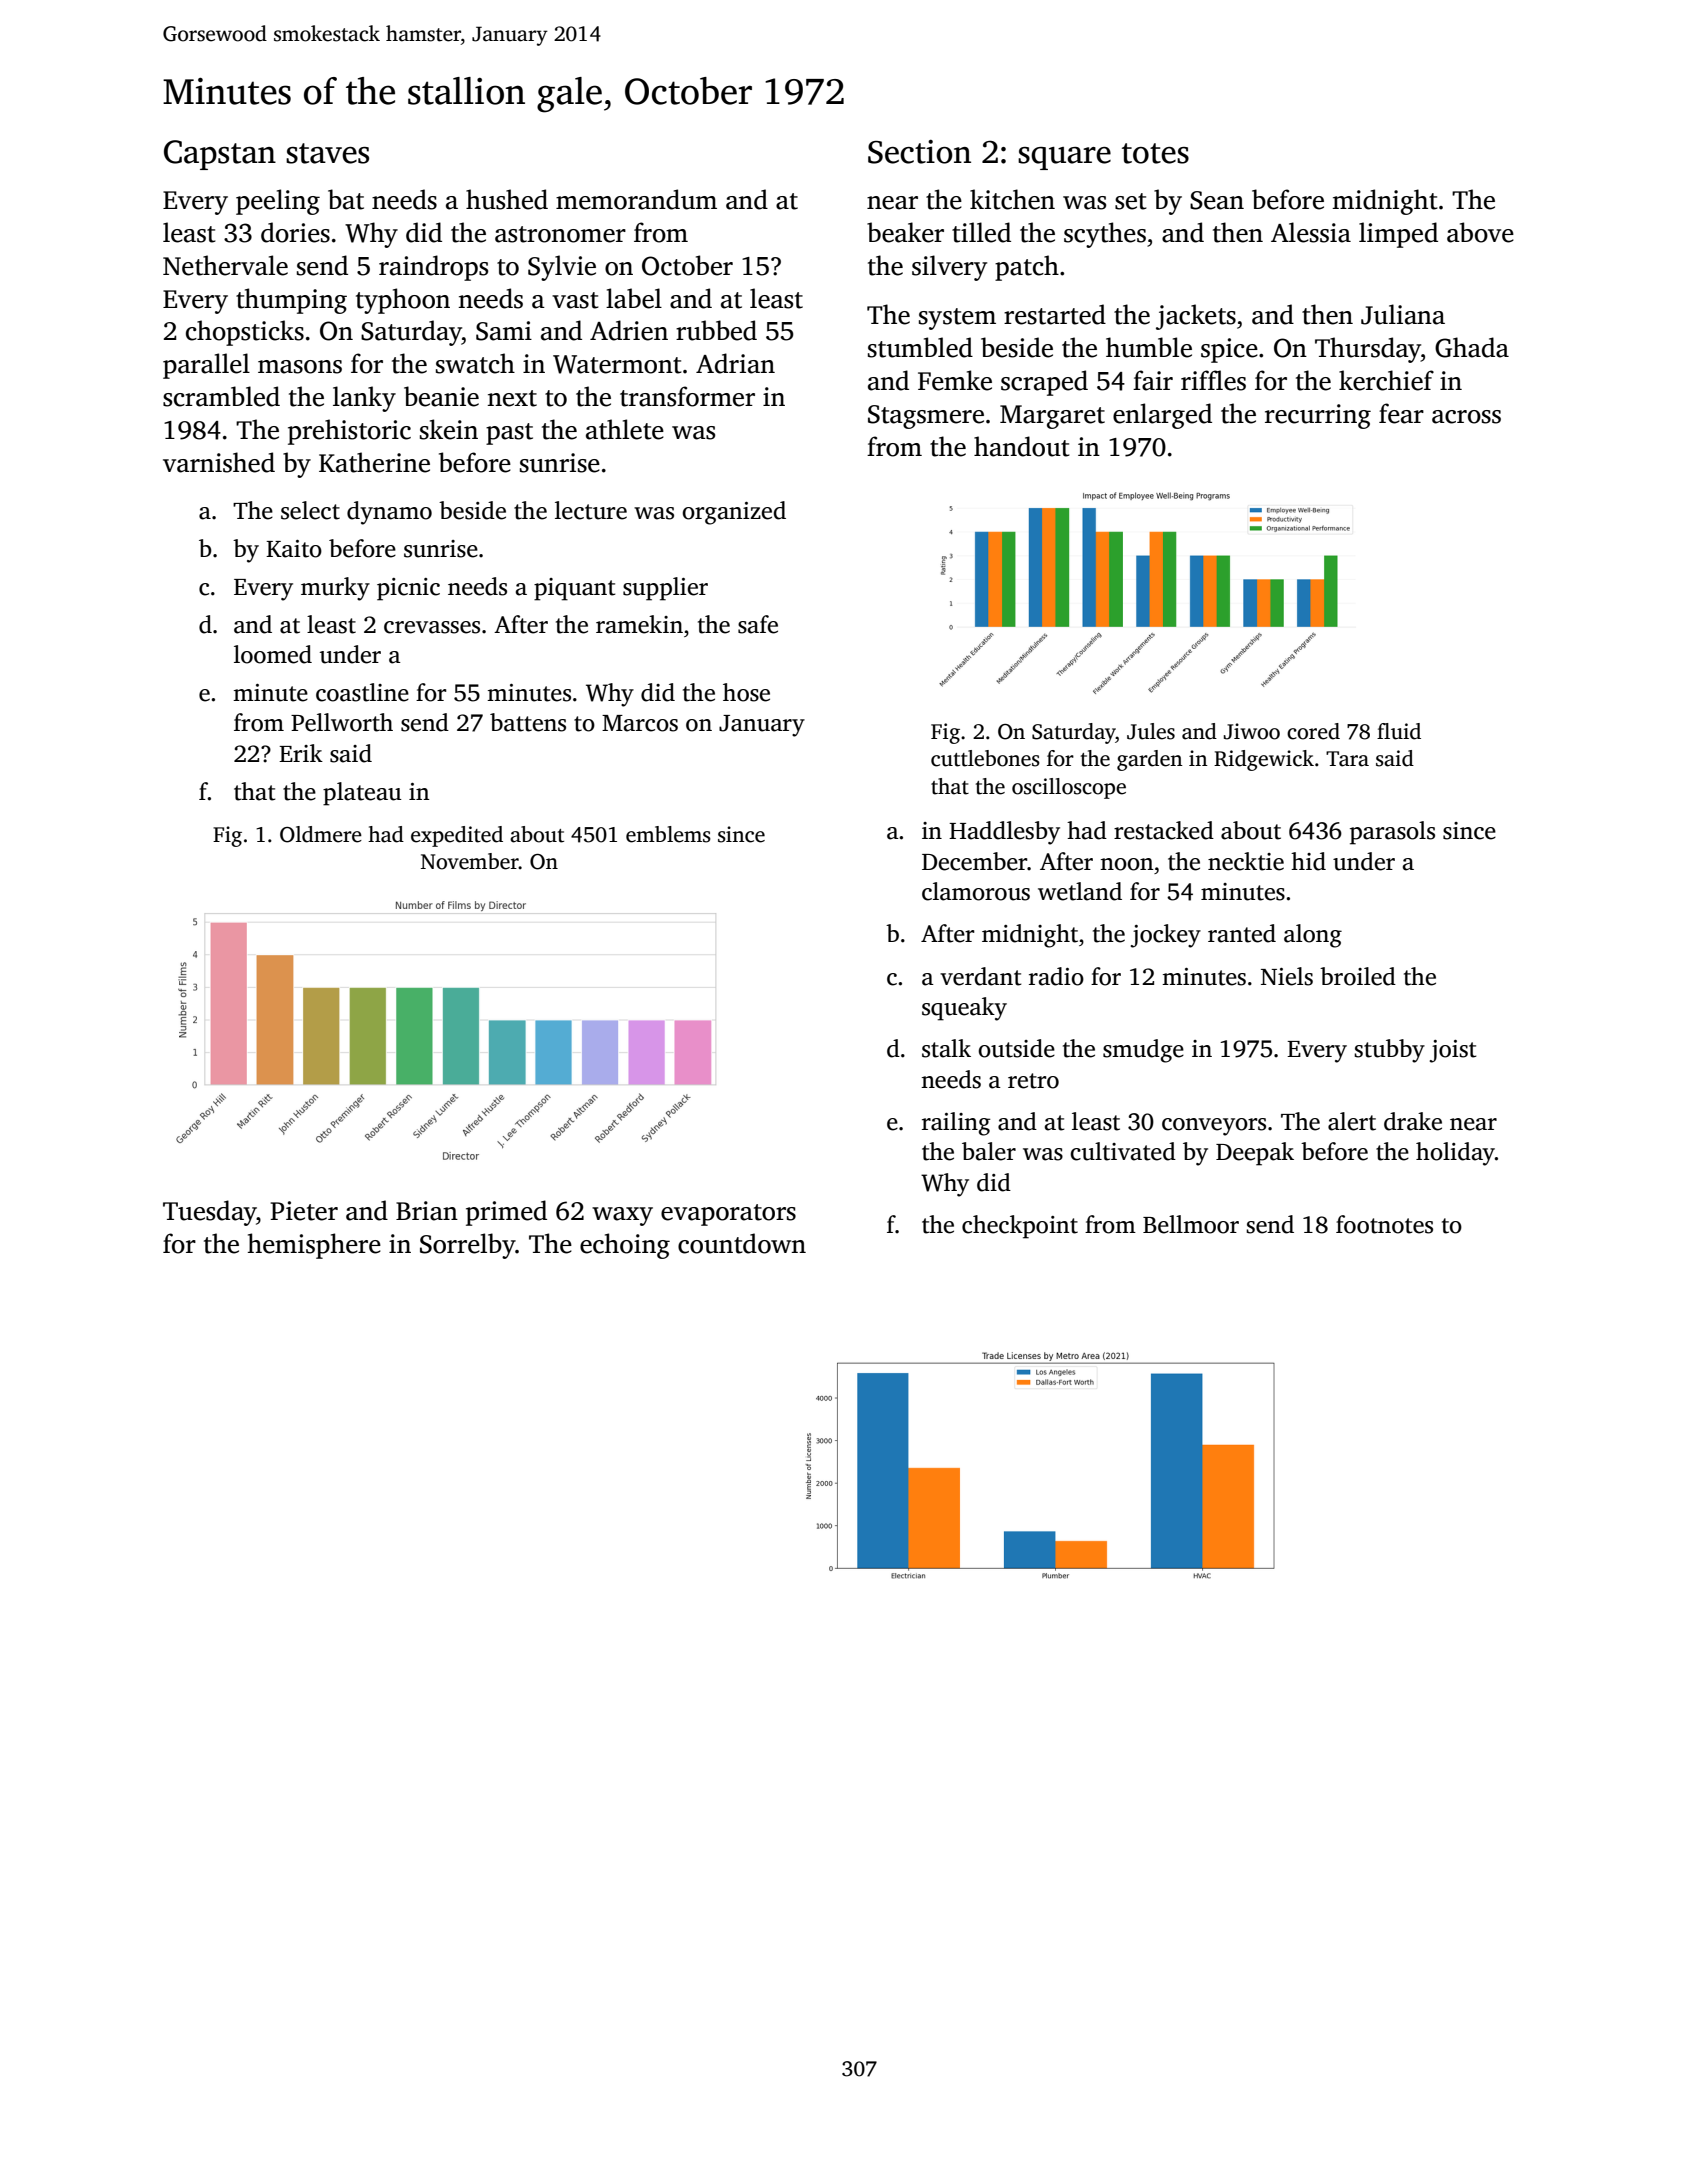 The height and width of the image is (2178, 1683). I want to click on fluid, so click(1399, 731).
